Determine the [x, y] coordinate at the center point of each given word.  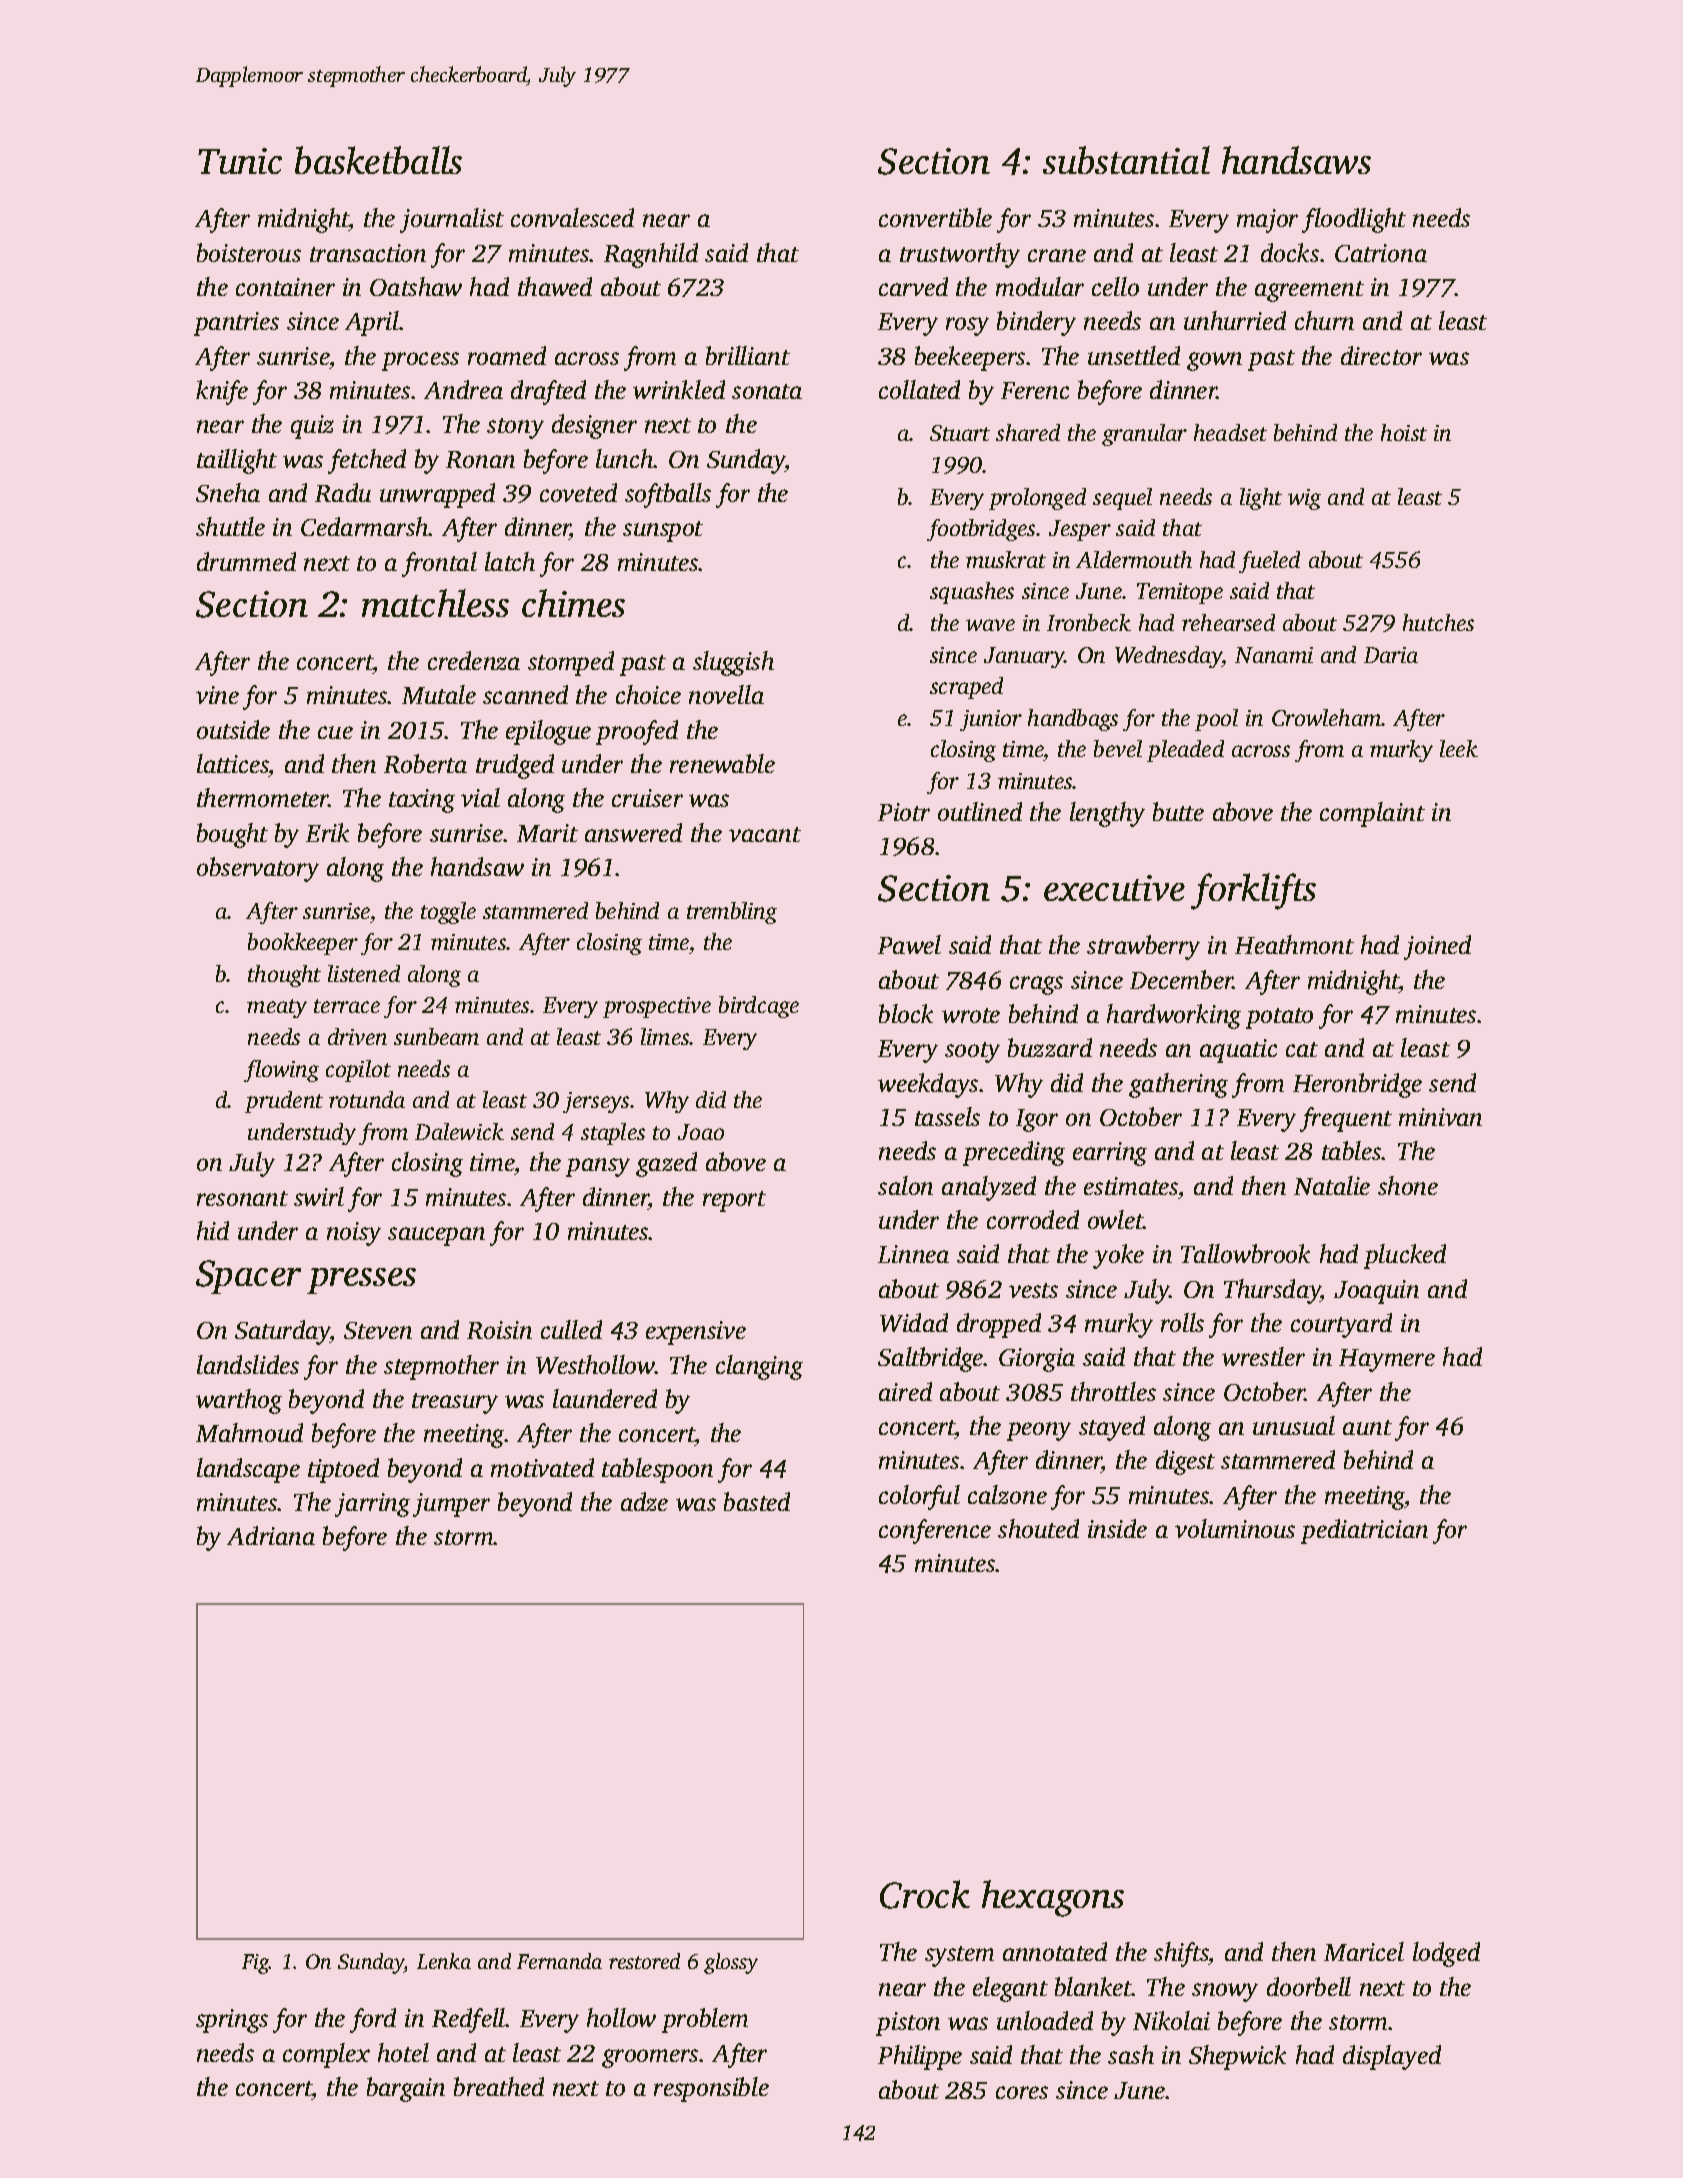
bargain [406, 2089]
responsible [711, 2089]
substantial [1126, 160]
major [1267, 221]
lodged [1446, 1954]
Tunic [240, 161]
